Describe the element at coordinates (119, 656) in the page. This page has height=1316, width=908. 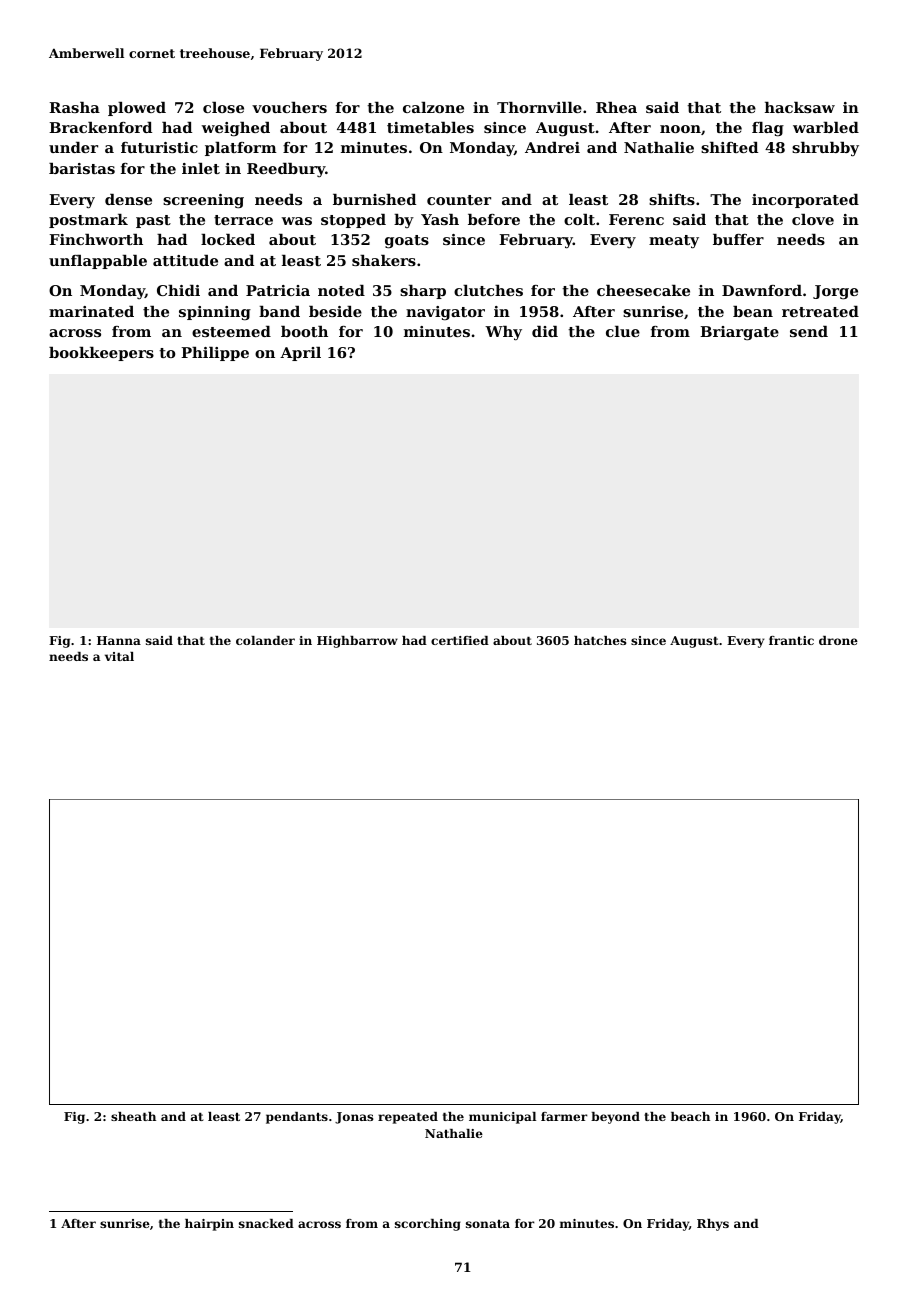
I see `vital` at that location.
